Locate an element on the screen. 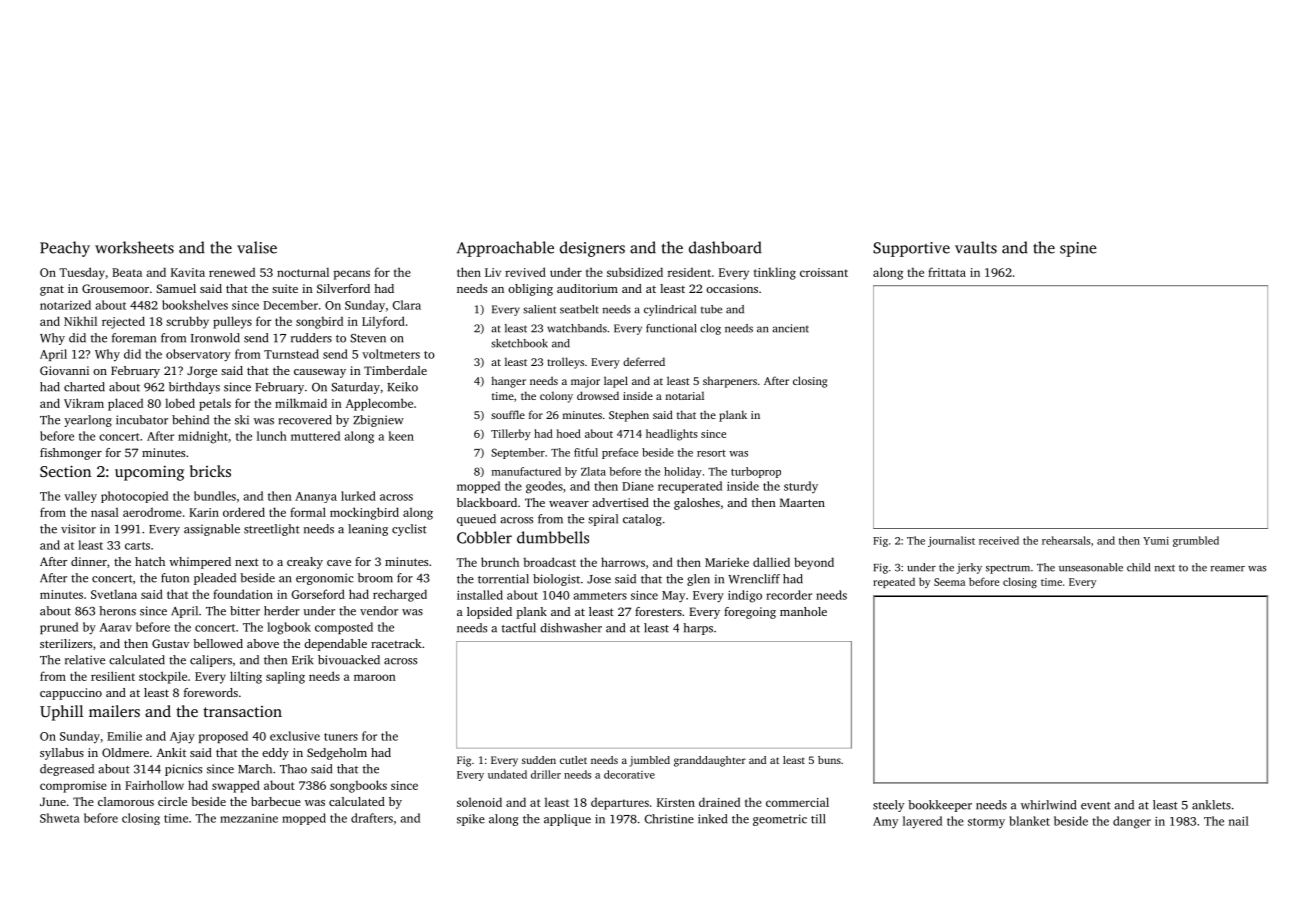  headlights is located at coordinates (672, 435).
